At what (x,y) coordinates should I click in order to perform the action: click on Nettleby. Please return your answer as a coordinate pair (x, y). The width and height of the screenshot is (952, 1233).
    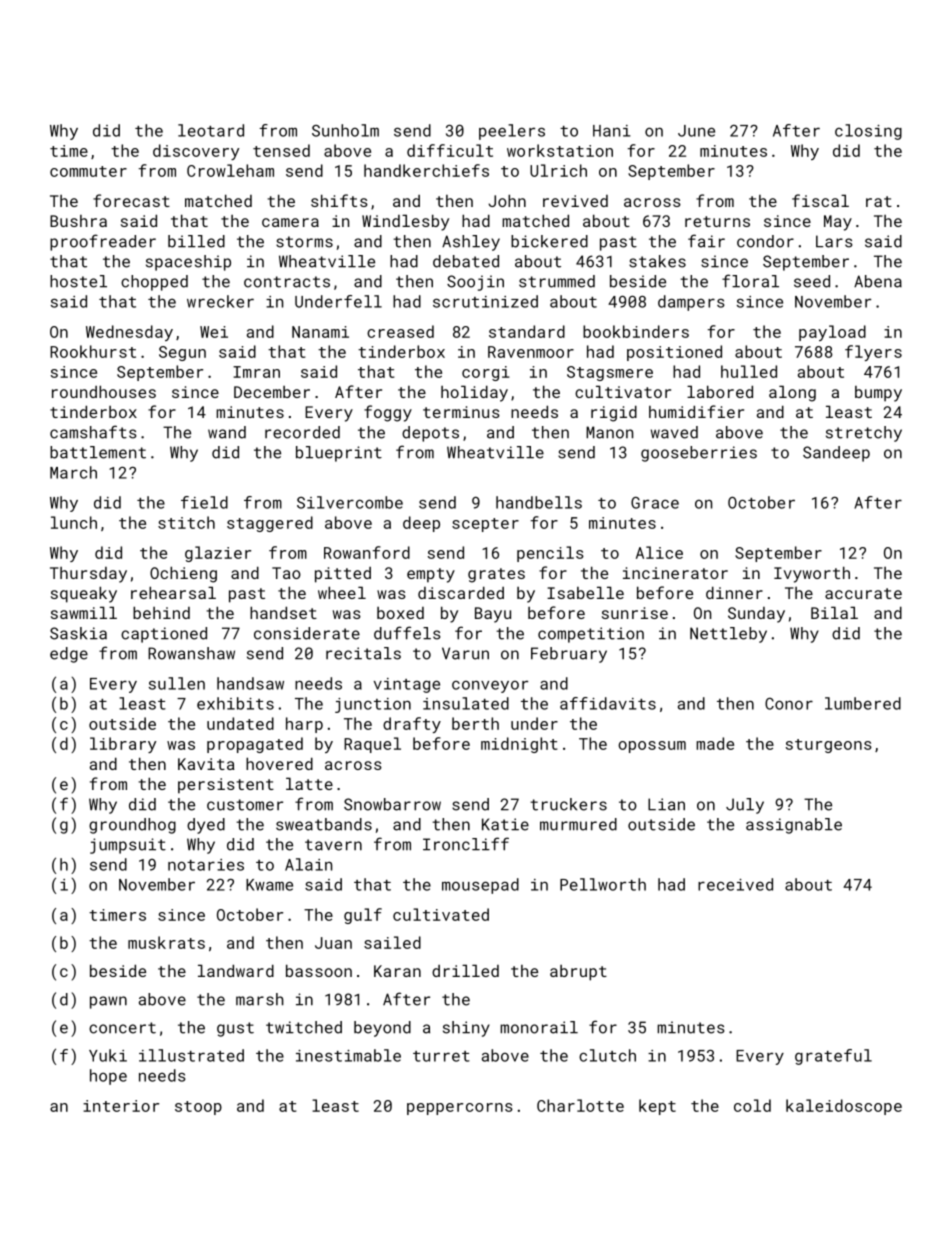
    Looking at the image, I should click on (728, 635).
